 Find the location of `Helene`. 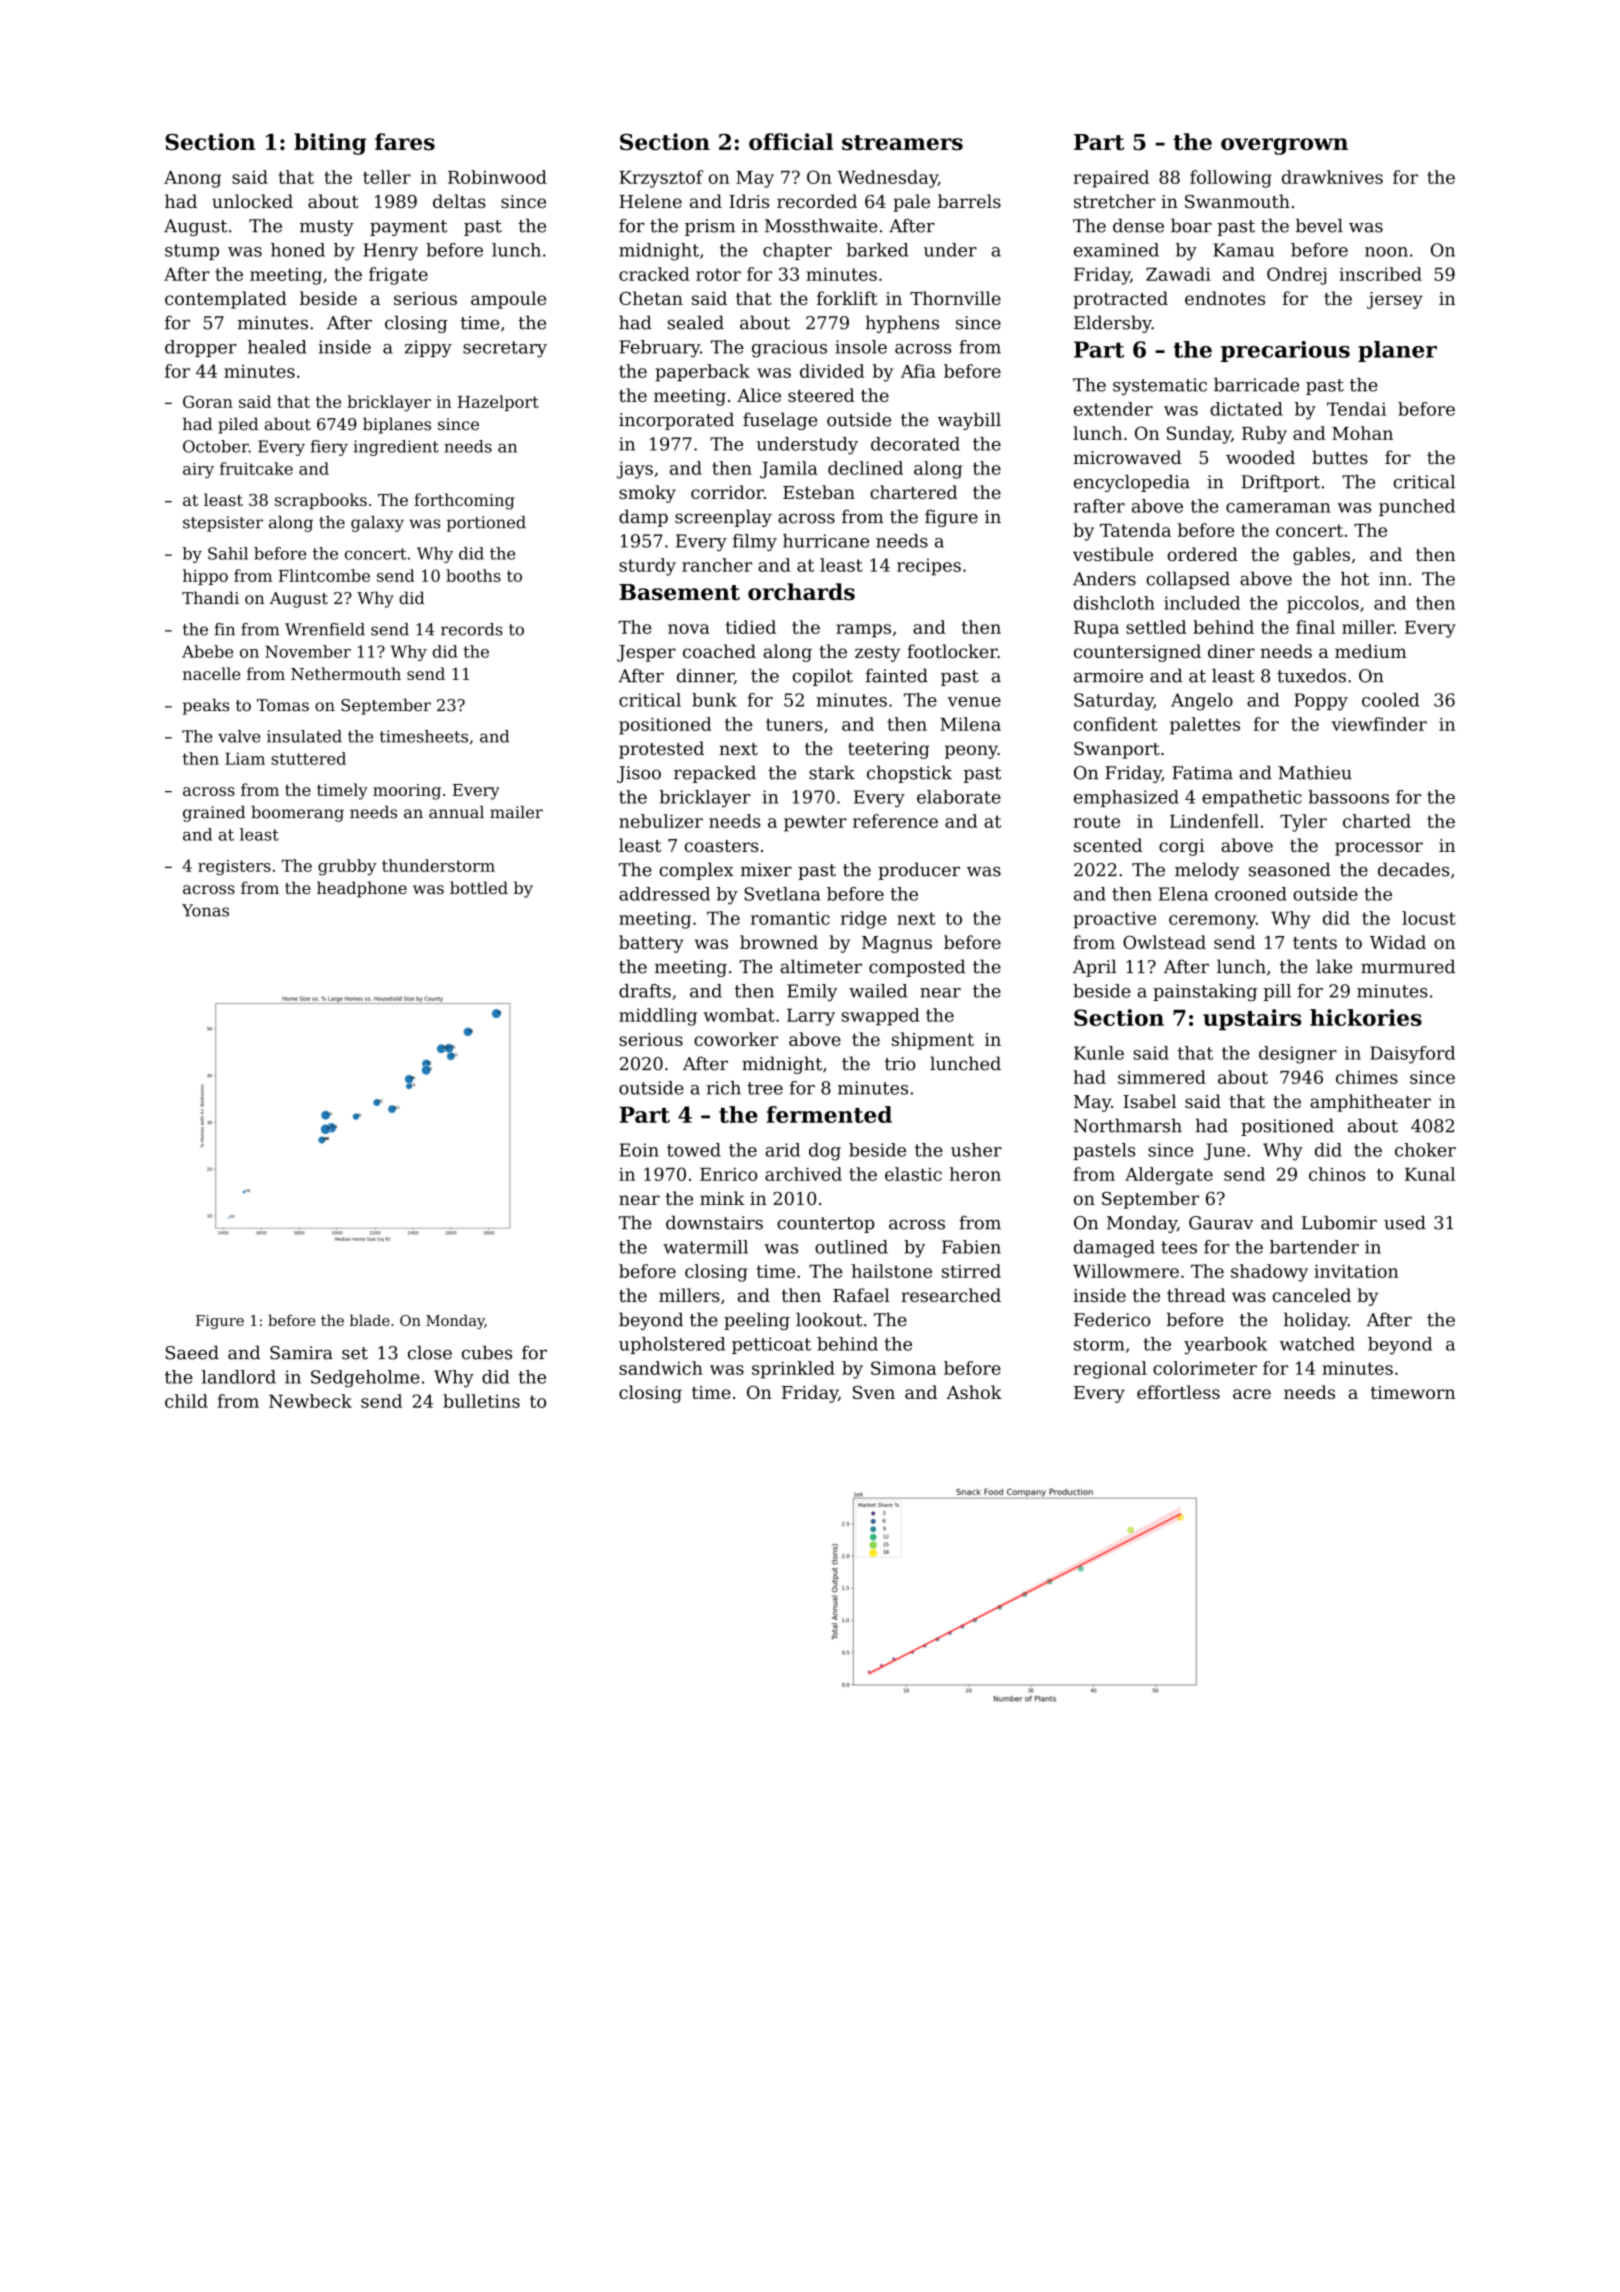

Helene is located at coordinates (650, 201).
